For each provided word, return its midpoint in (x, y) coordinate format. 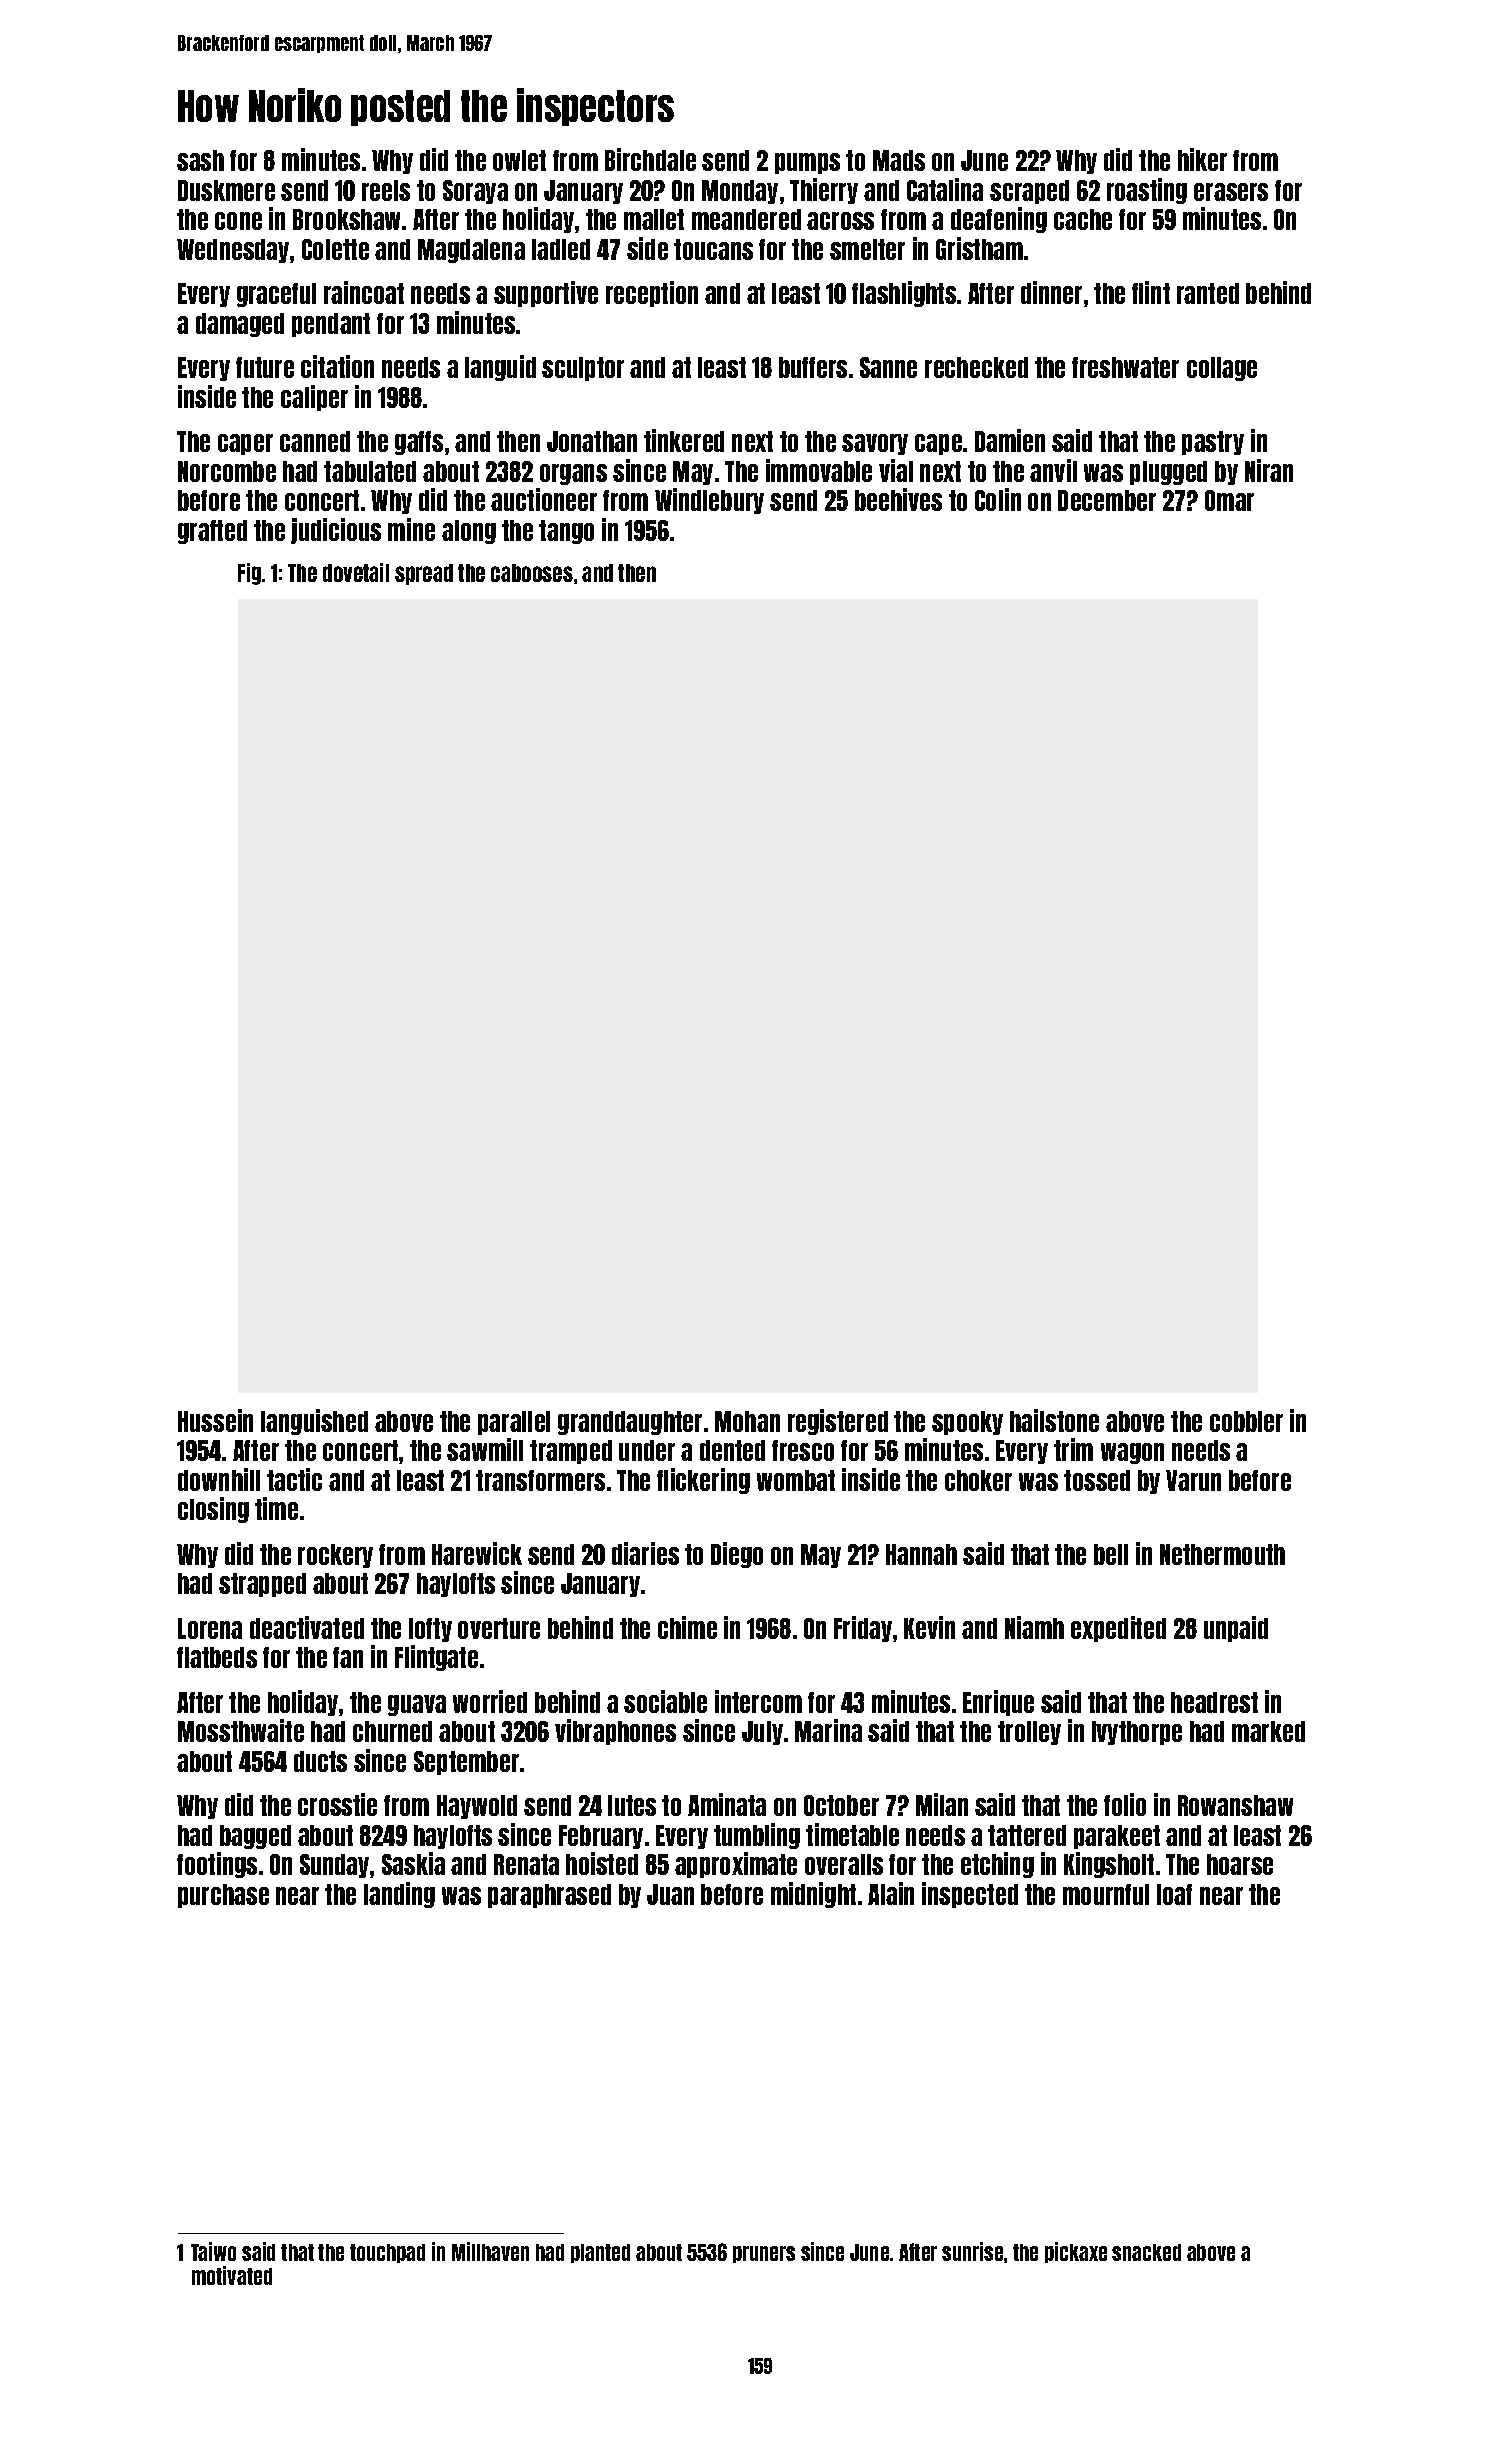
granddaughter (630, 1423)
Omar (1229, 500)
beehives (898, 499)
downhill (219, 1479)
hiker (1202, 159)
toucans (713, 249)
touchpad (387, 2253)
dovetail (356, 572)
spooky (967, 1423)
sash (200, 160)
